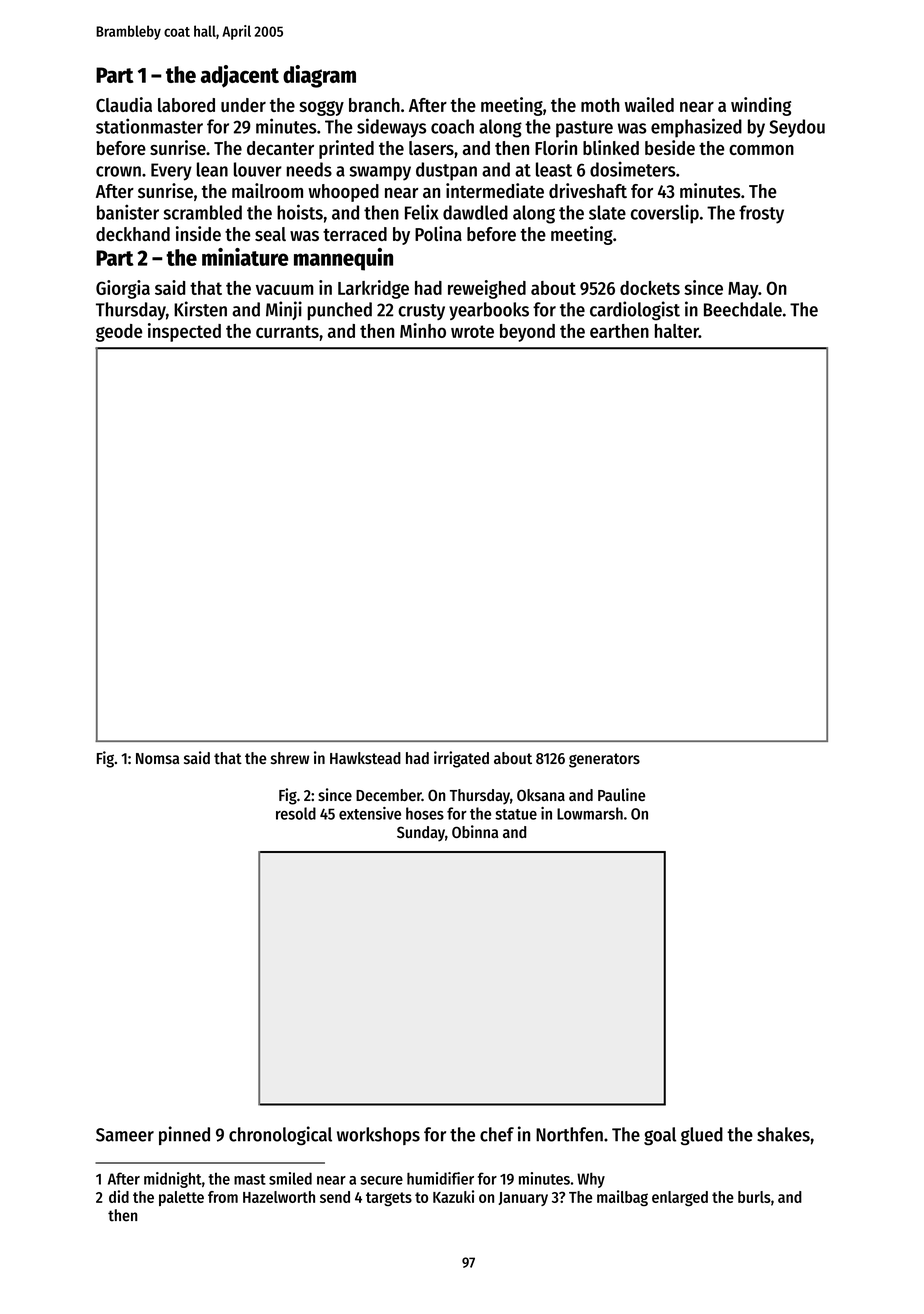 This page has height=1314, width=924. What do you see at coordinates (761, 106) in the page?
I see `winding` at bounding box center [761, 106].
